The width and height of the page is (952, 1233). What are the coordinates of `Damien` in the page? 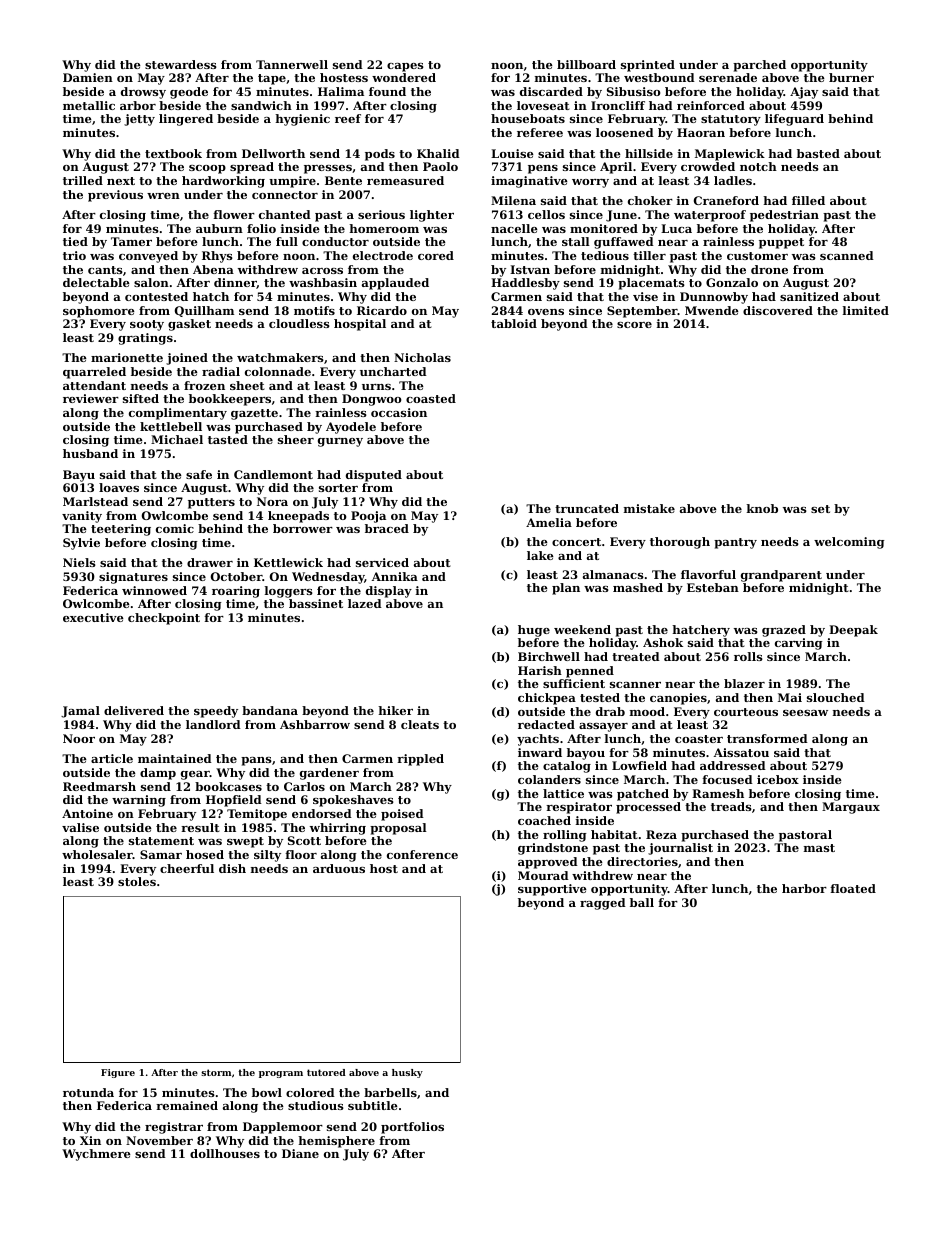 It's located at (88, 77).
